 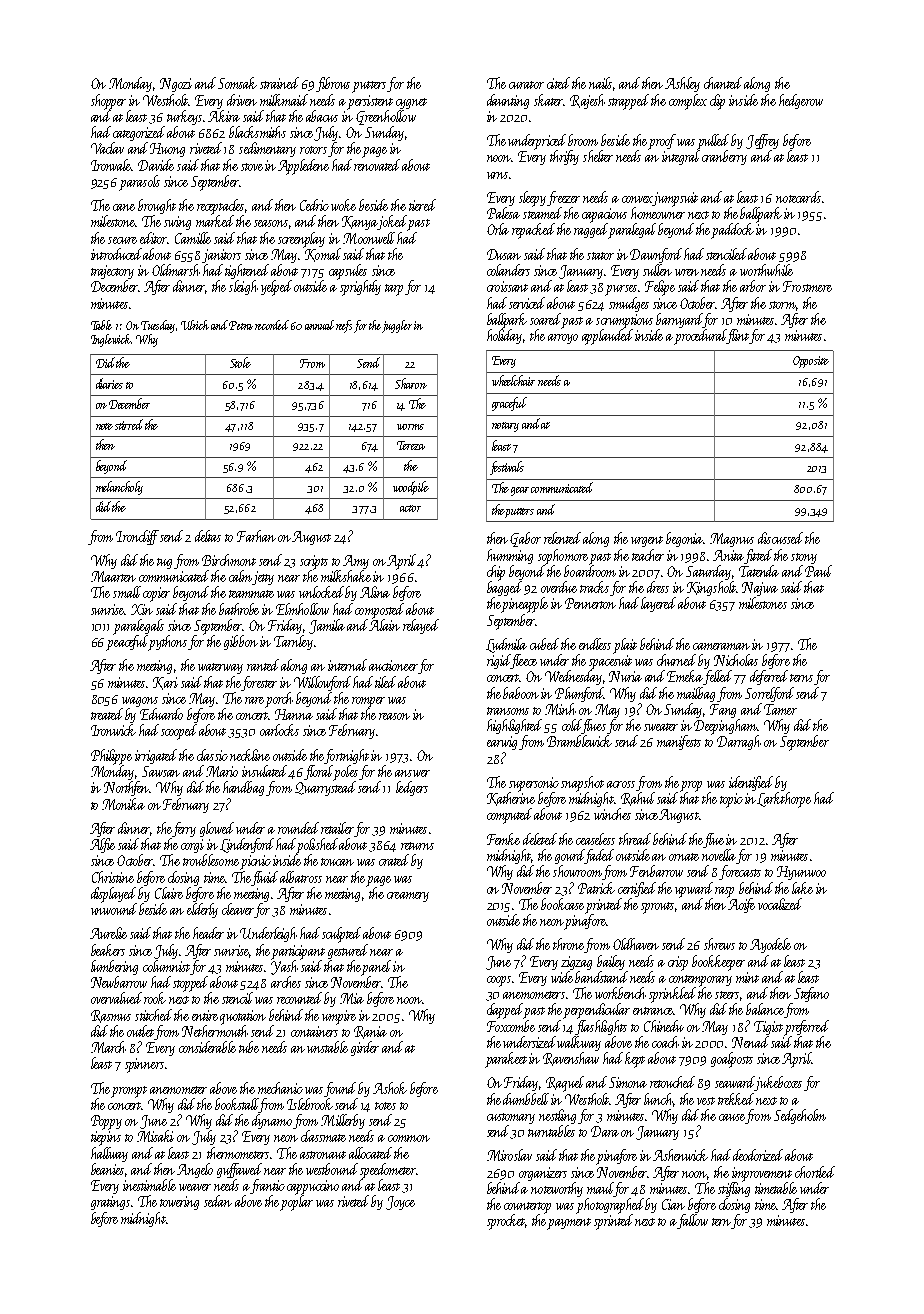 I want to click on treated, so click(x=107, y=714).
